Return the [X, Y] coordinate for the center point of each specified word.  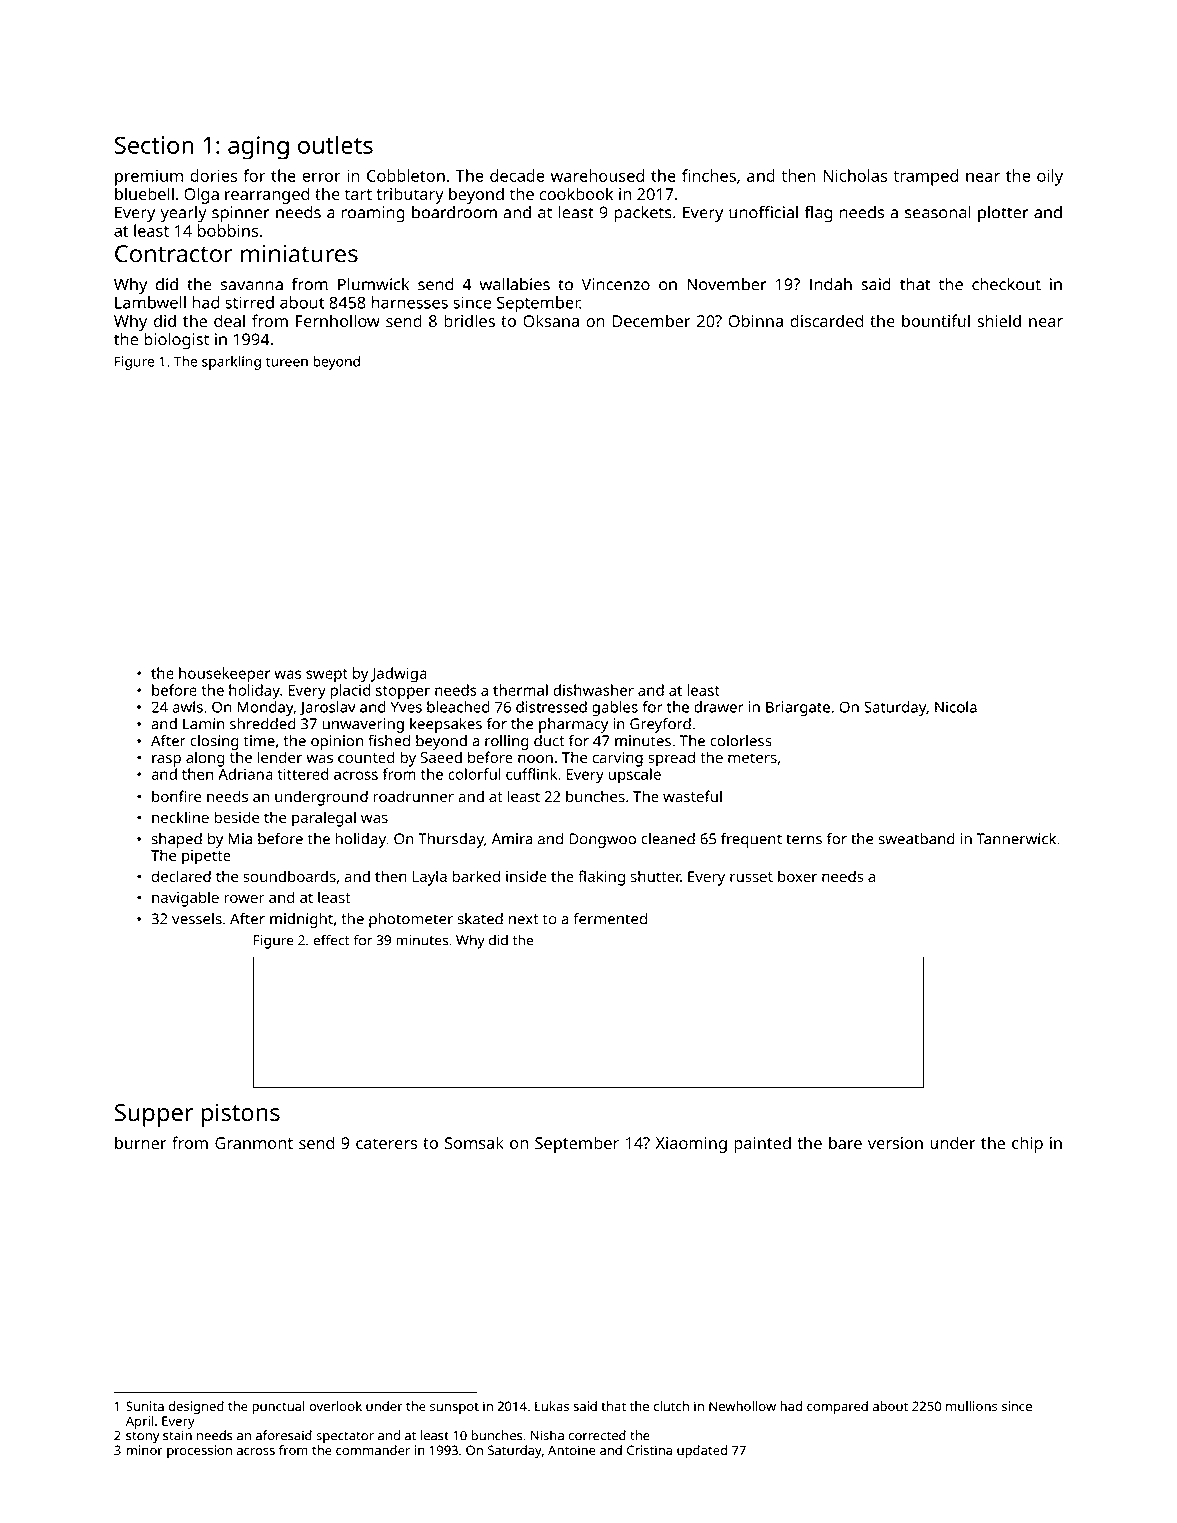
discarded [826, 320]
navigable [185, 899]
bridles [469, 320]
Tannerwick [1016, 839]
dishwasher [593, 690]
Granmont [254, 1143]
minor [145, 1450]
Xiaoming [691, 1145]
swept [327, 676]
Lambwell [150, 302]
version [895, 1143]
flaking [601, 878]
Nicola [956, 707]
